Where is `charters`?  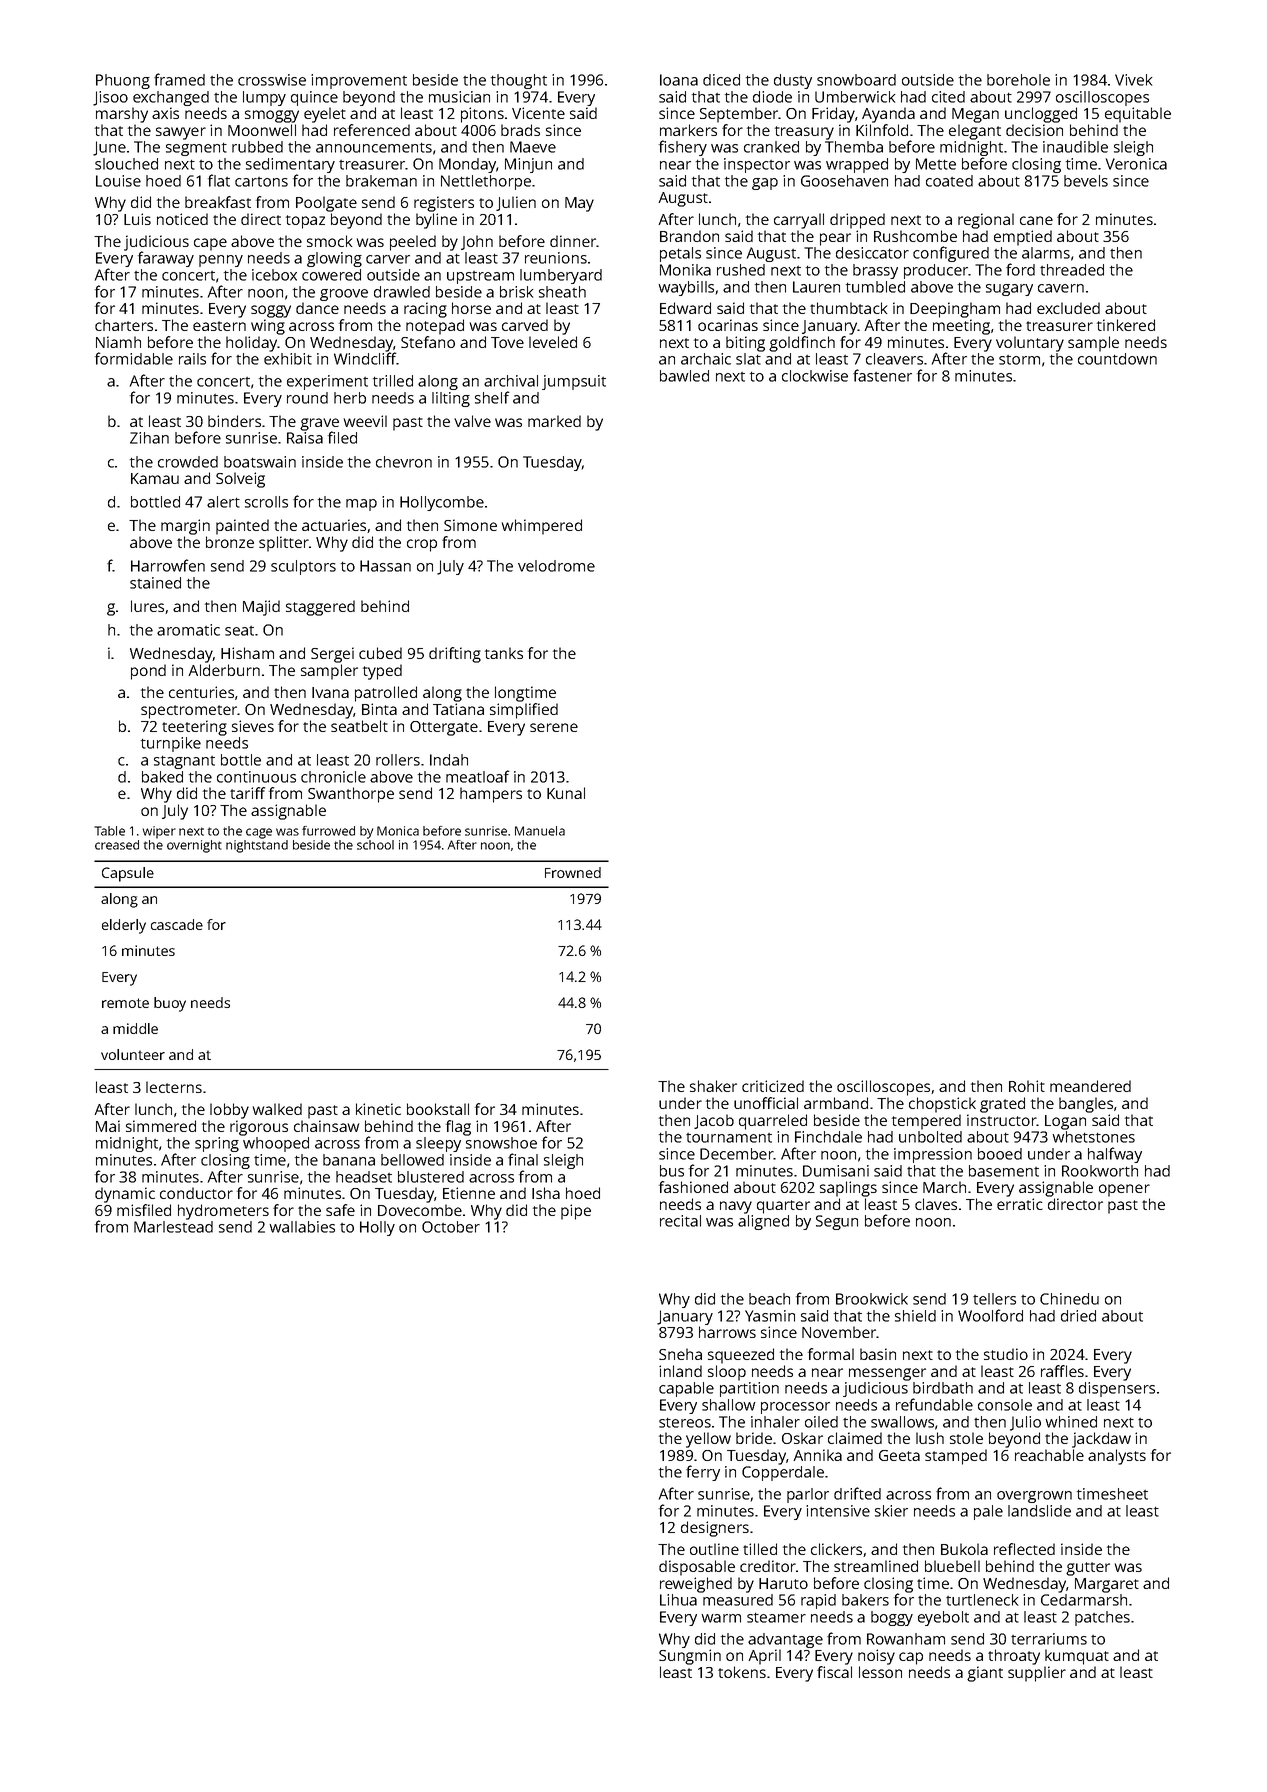 charters is located at coordinates (124, 325).
